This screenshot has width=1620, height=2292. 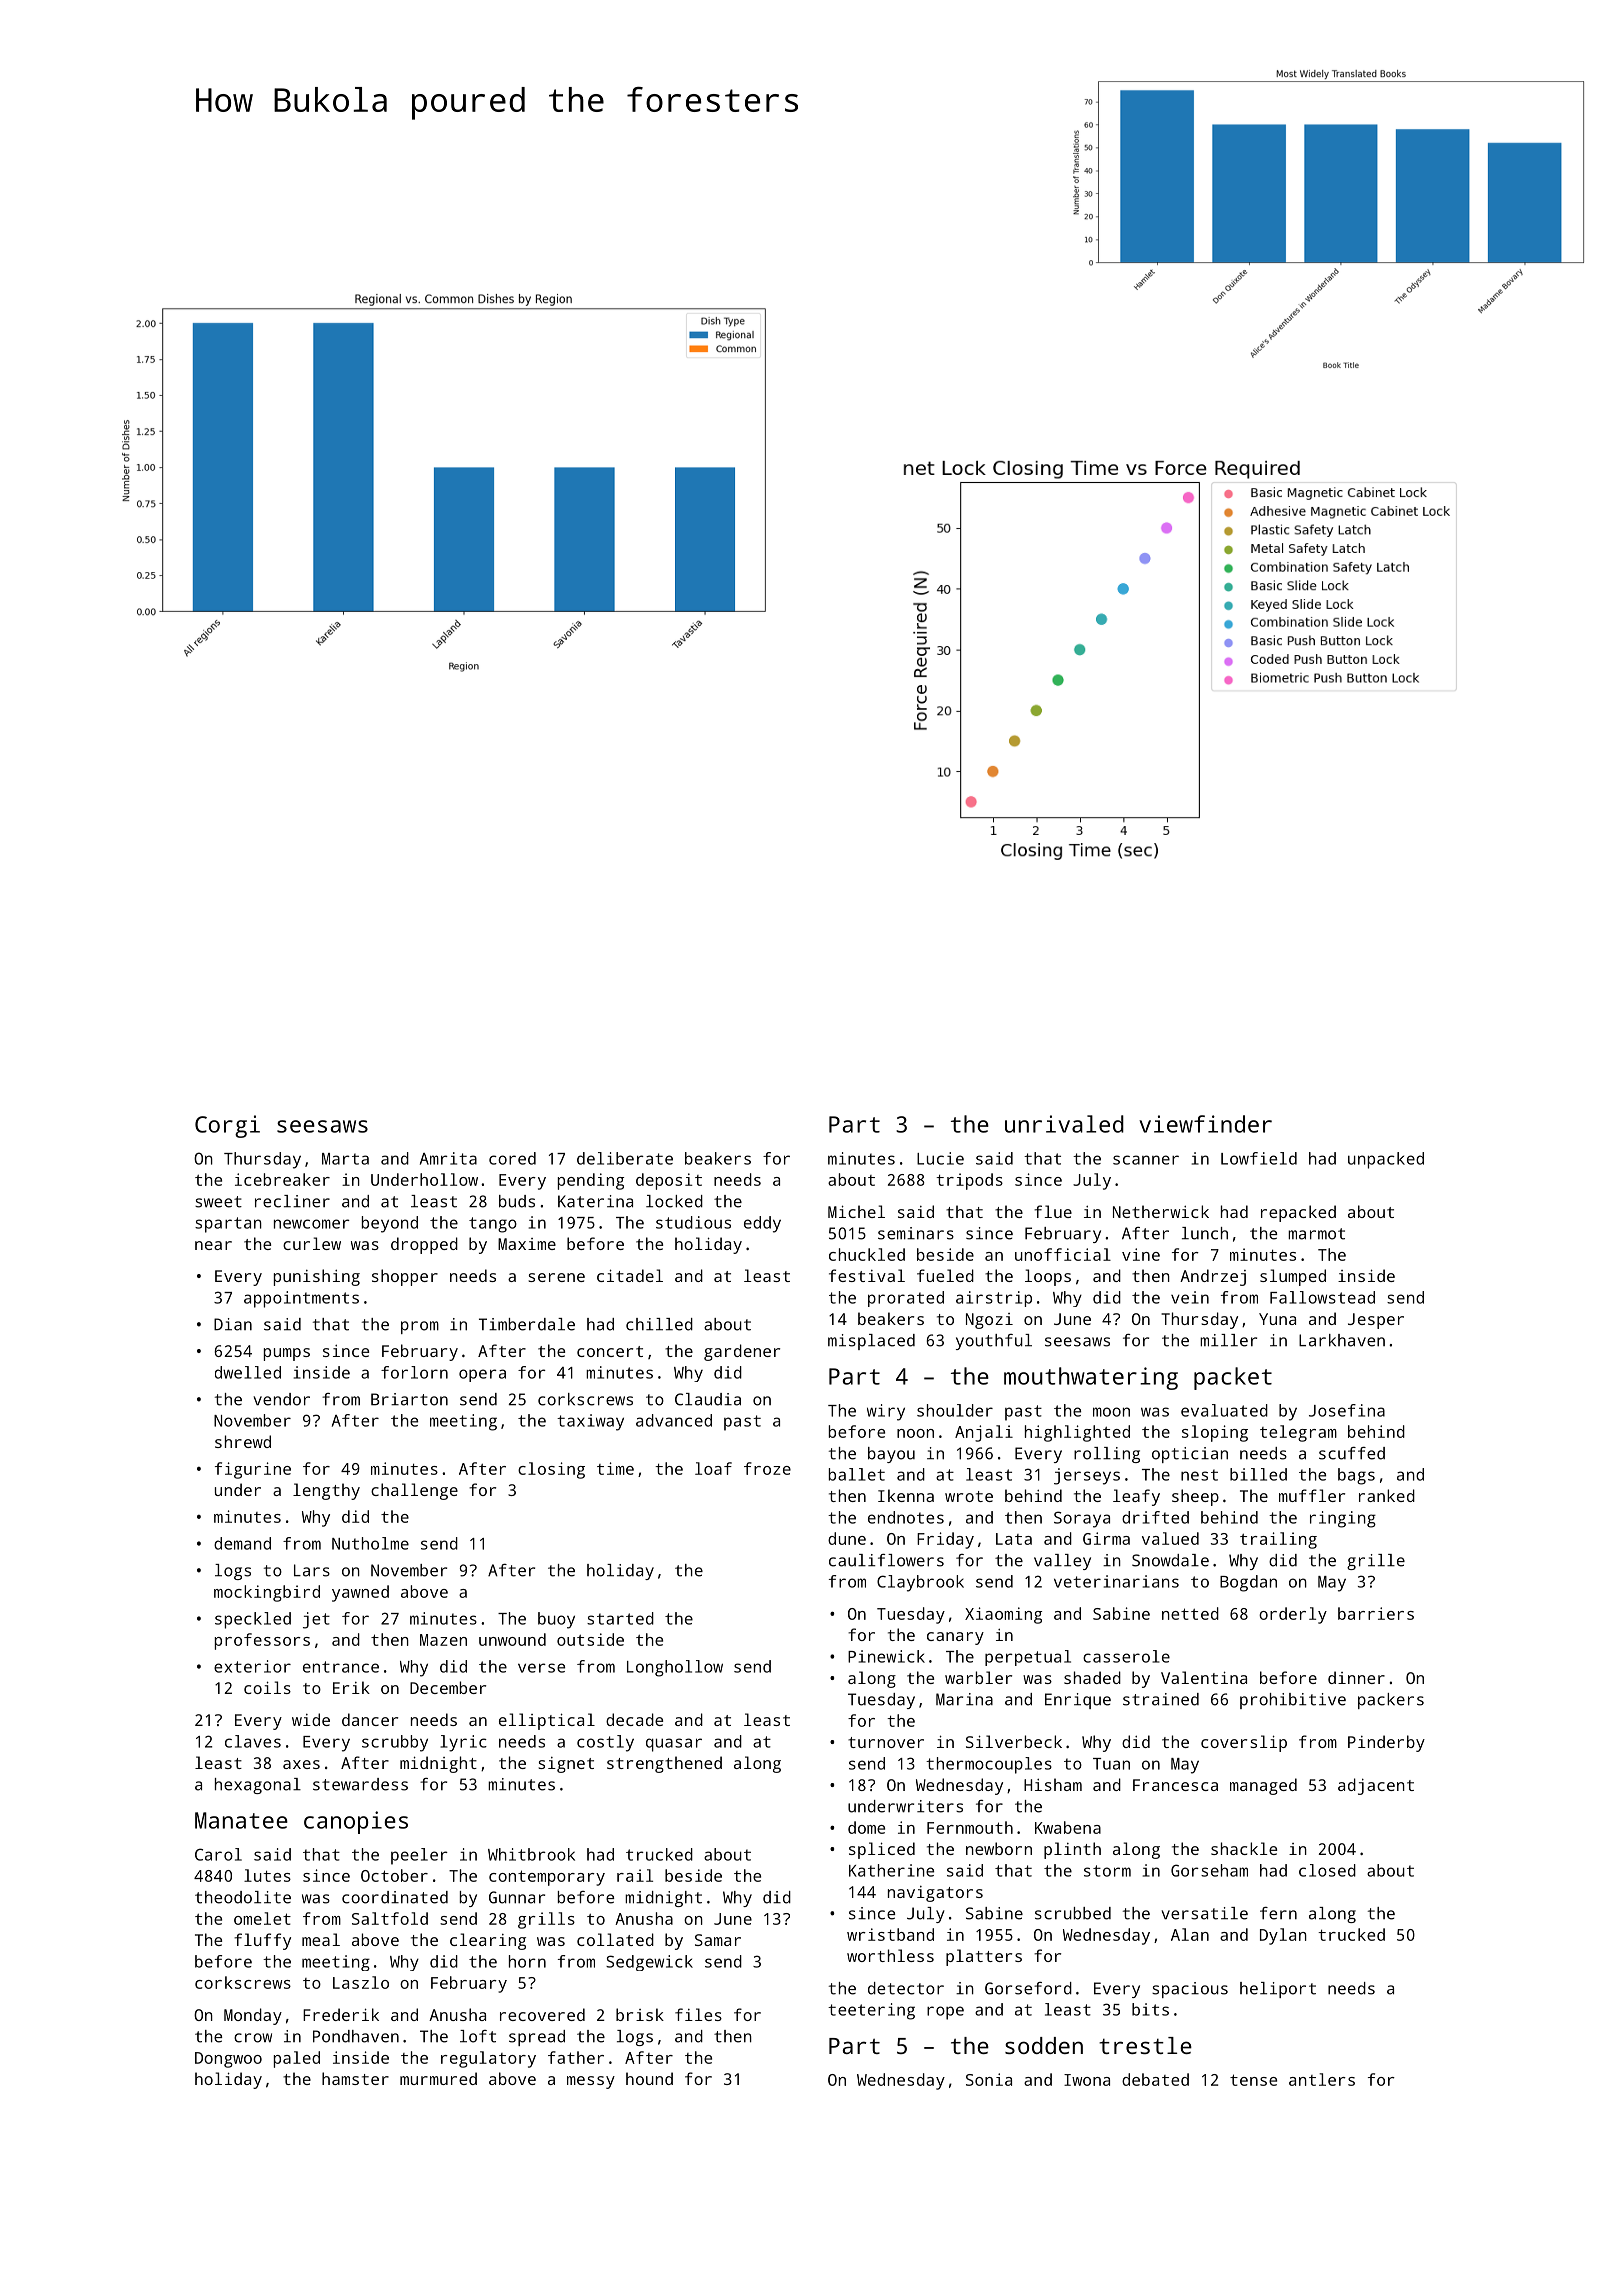 What do you see at coordinates (1327, 1870) in the screenshot?
I see `closed` at bounding box center [1327, 1870].
